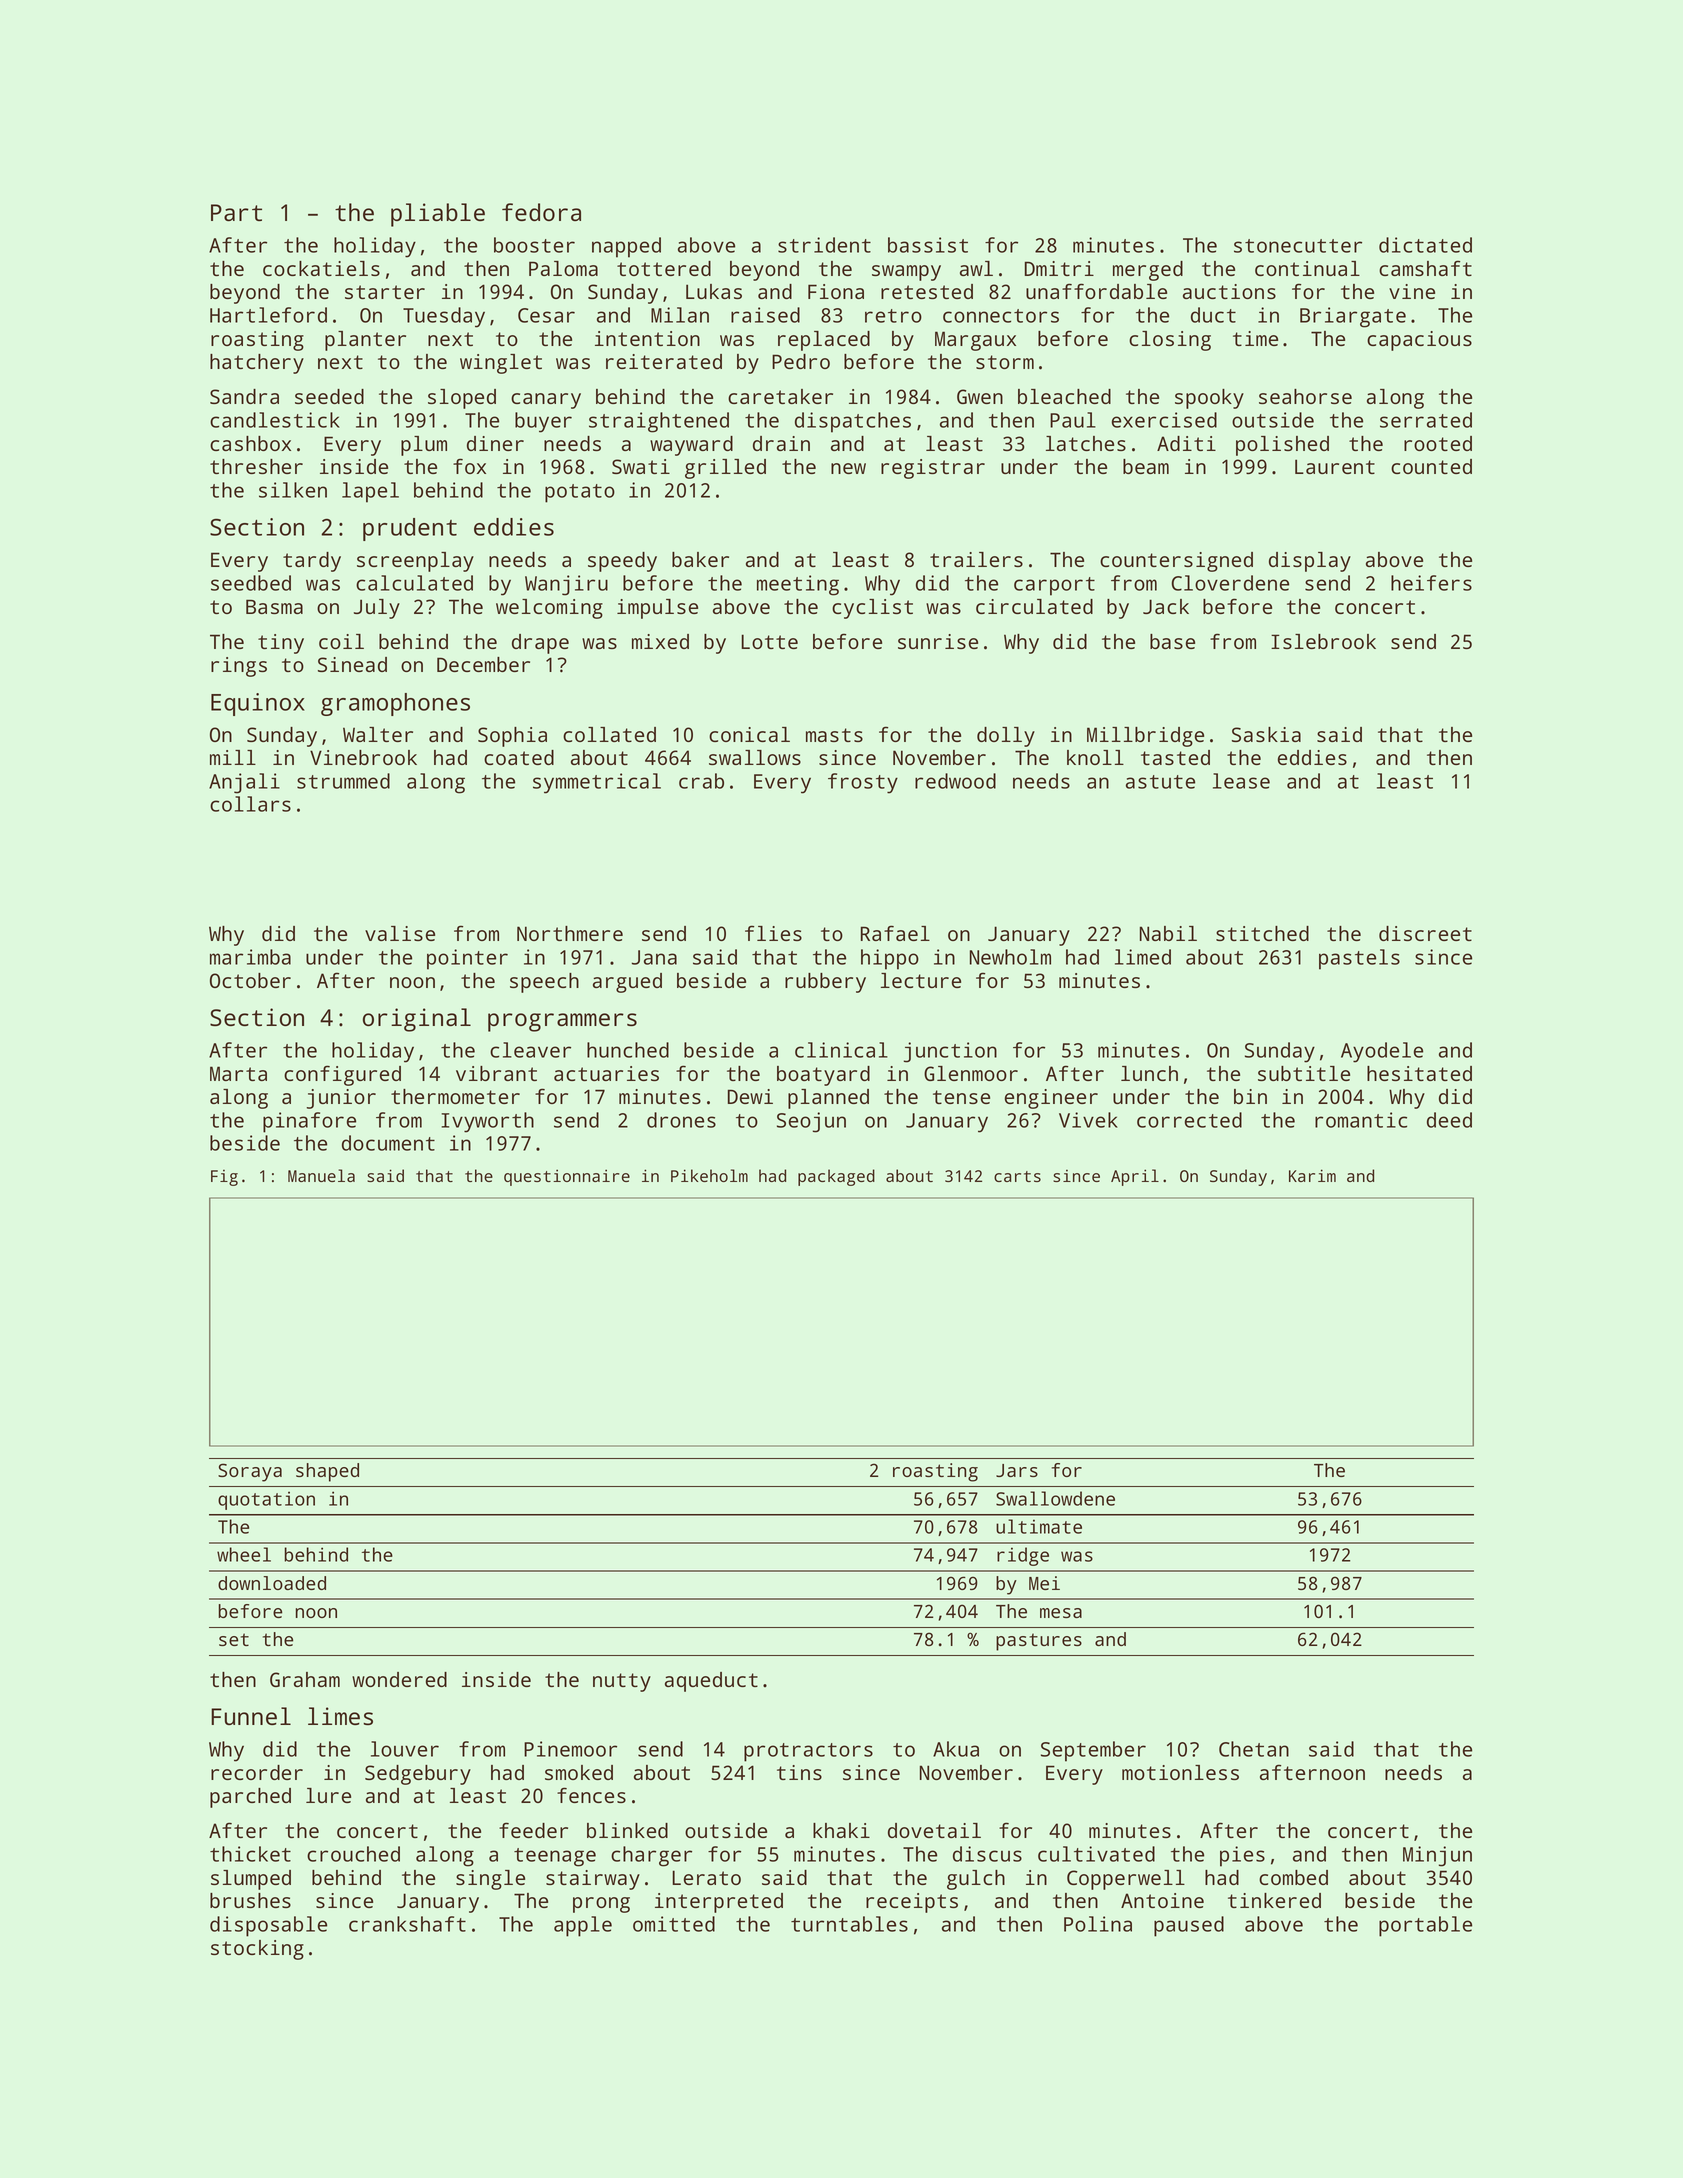 The height and width of the page is (2178, 1683). Describe the element at coordinates (417, 1020) in the page. I see `original` at that location.
